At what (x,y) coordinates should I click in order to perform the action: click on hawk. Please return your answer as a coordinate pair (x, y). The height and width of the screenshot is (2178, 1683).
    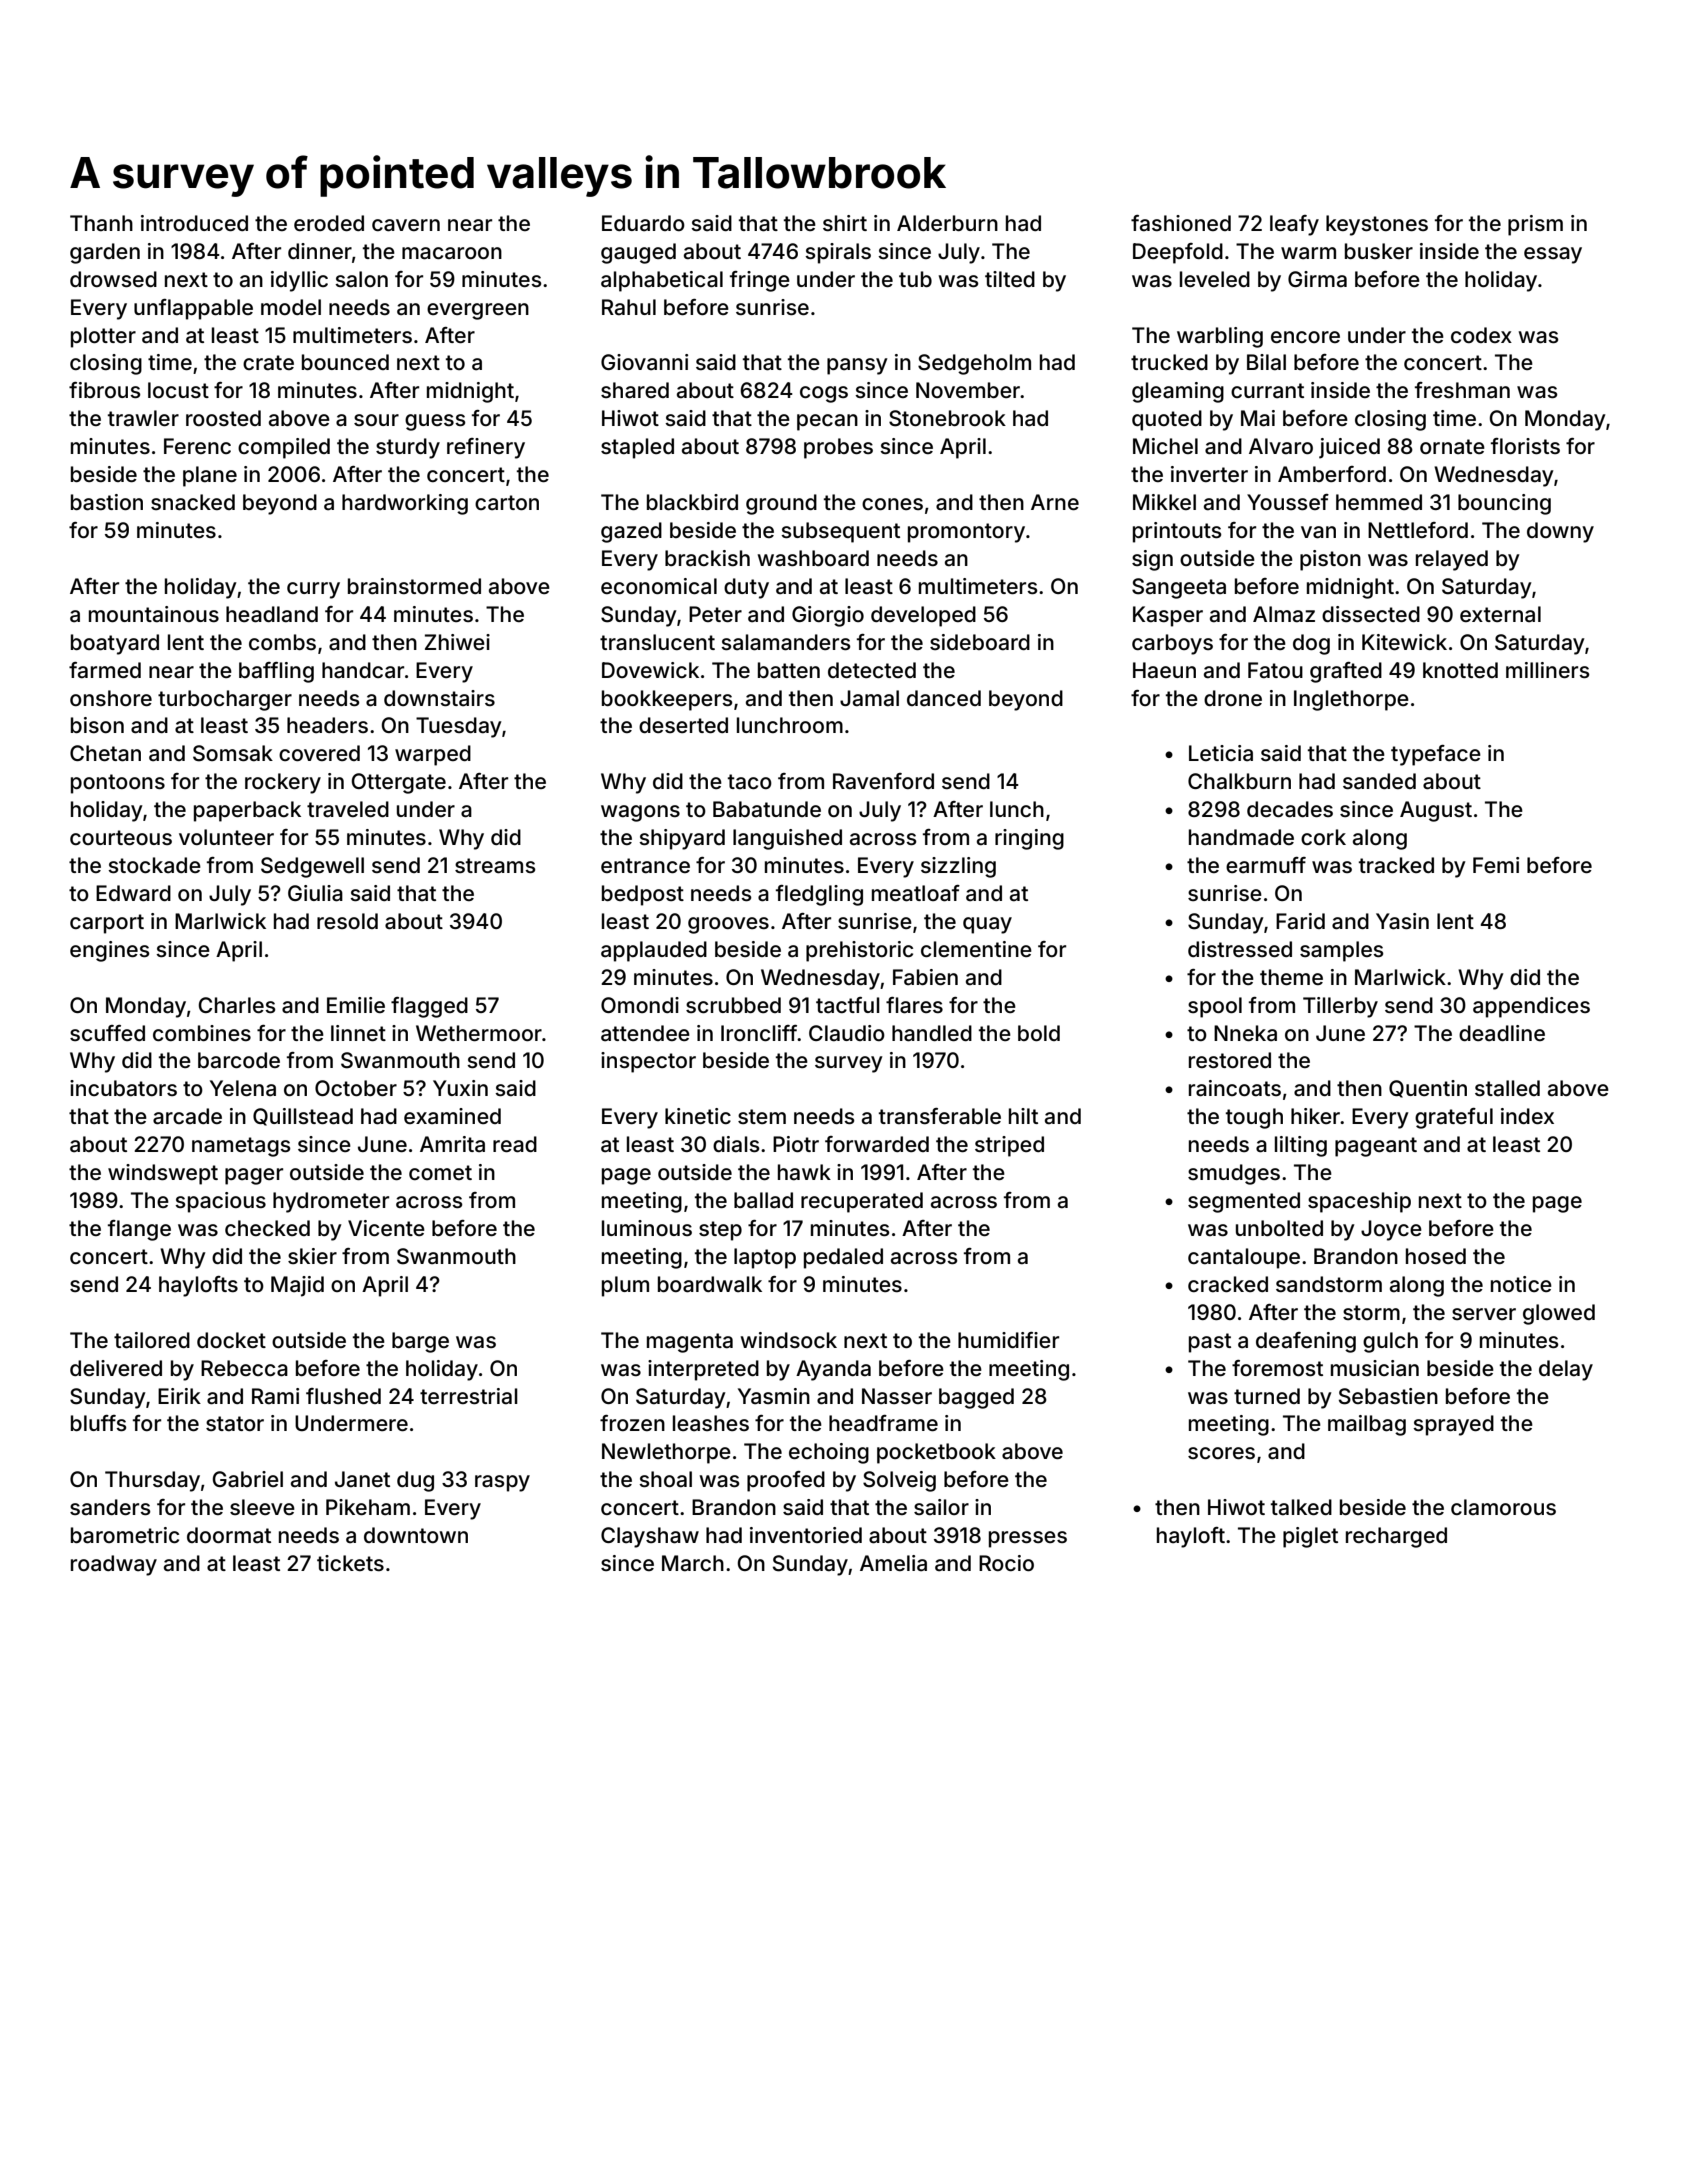
    Looking at the image, I should click on (804, 1172).
